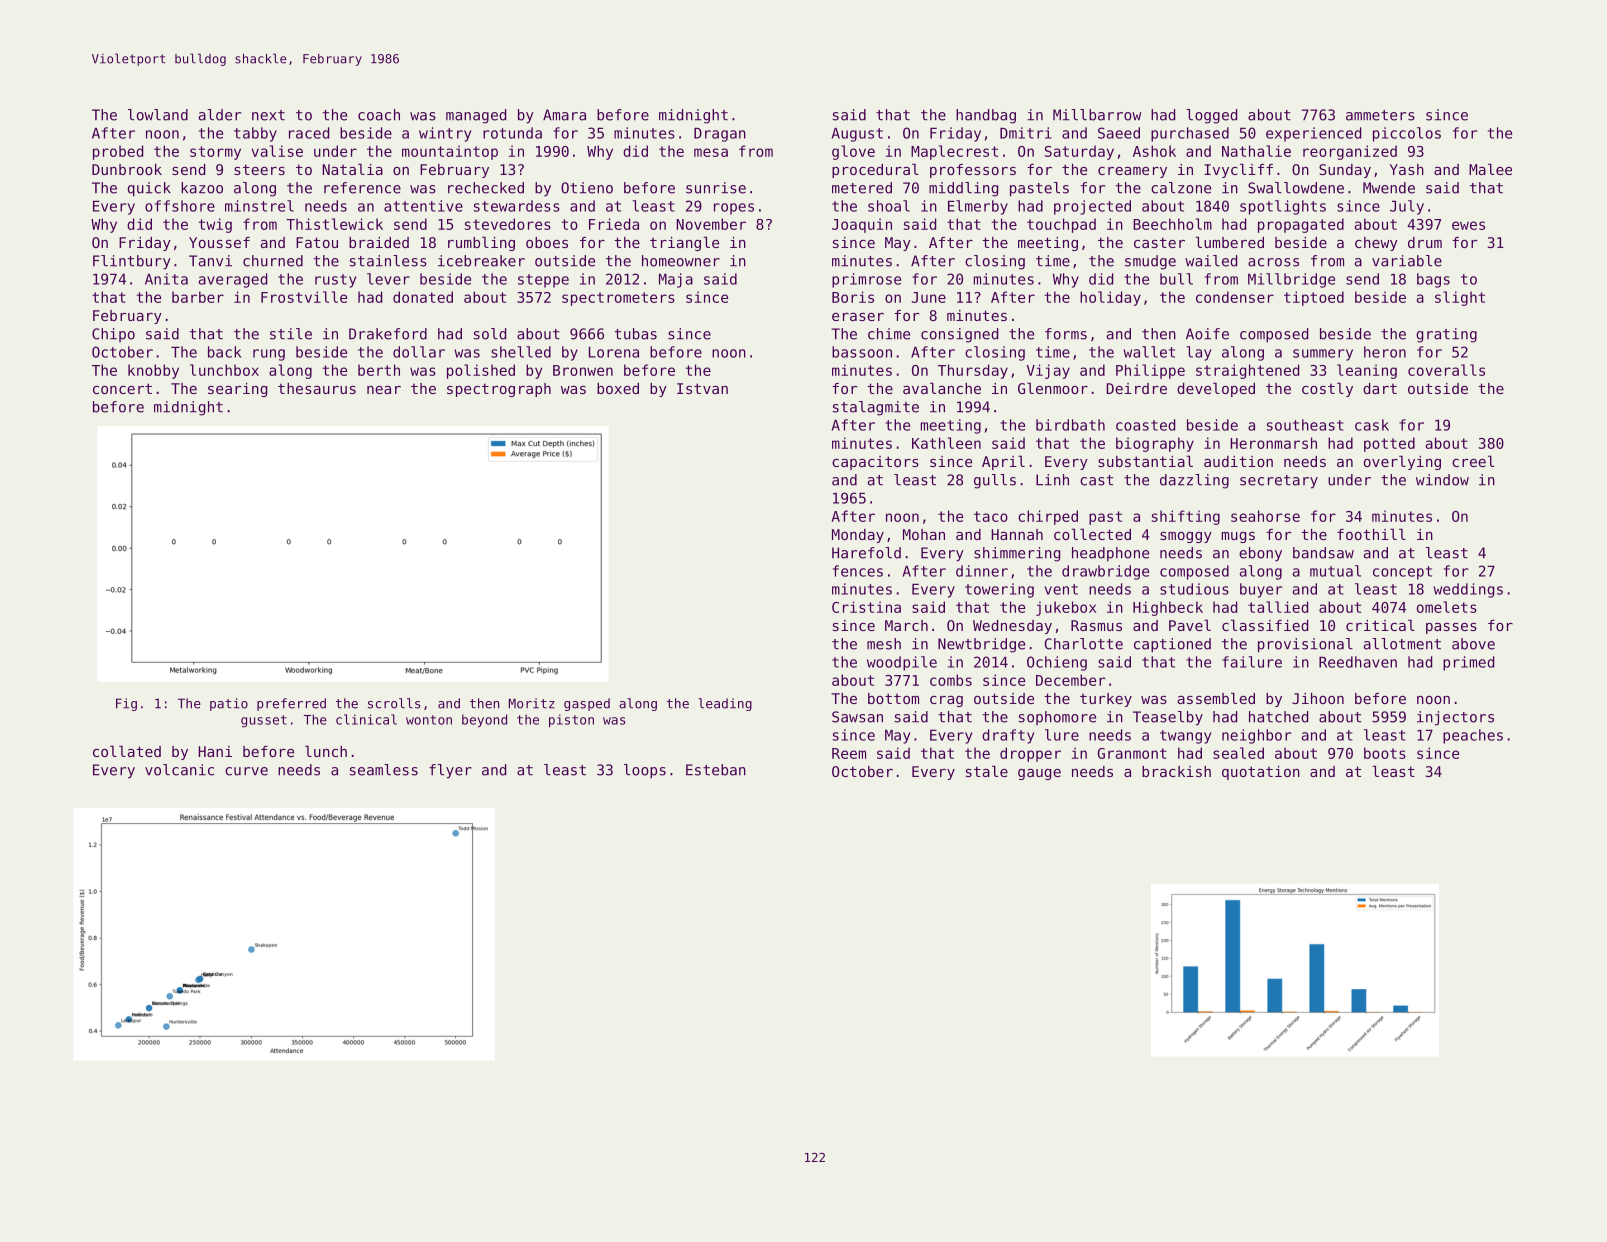 The height and width of the image is (1242, 1607). Describe the element at coordinates (711, 152) in the image. I see `mesa` at that location.
